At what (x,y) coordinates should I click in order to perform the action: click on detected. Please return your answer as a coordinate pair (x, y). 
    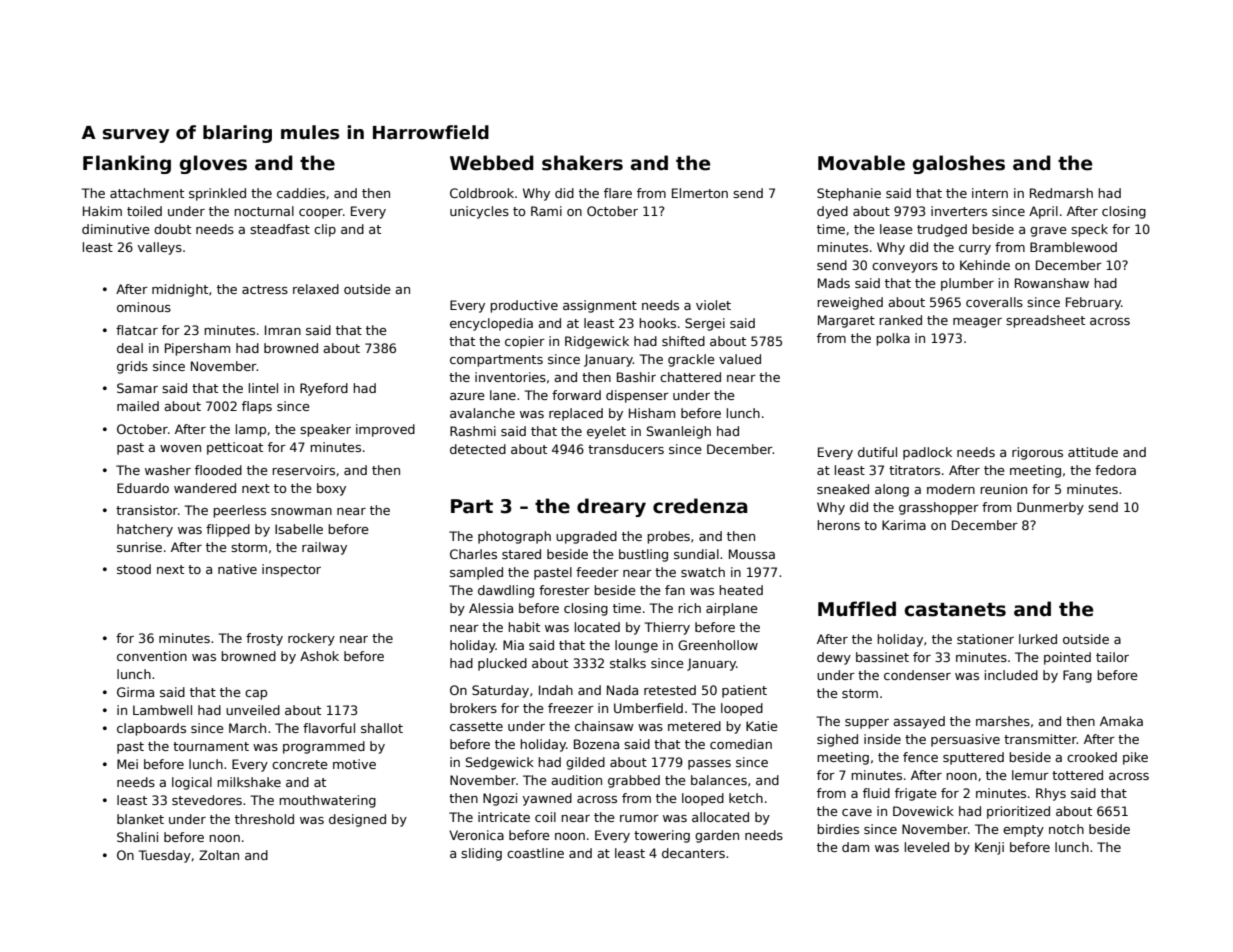
    Looking at the image, I should click on (478, 449).
